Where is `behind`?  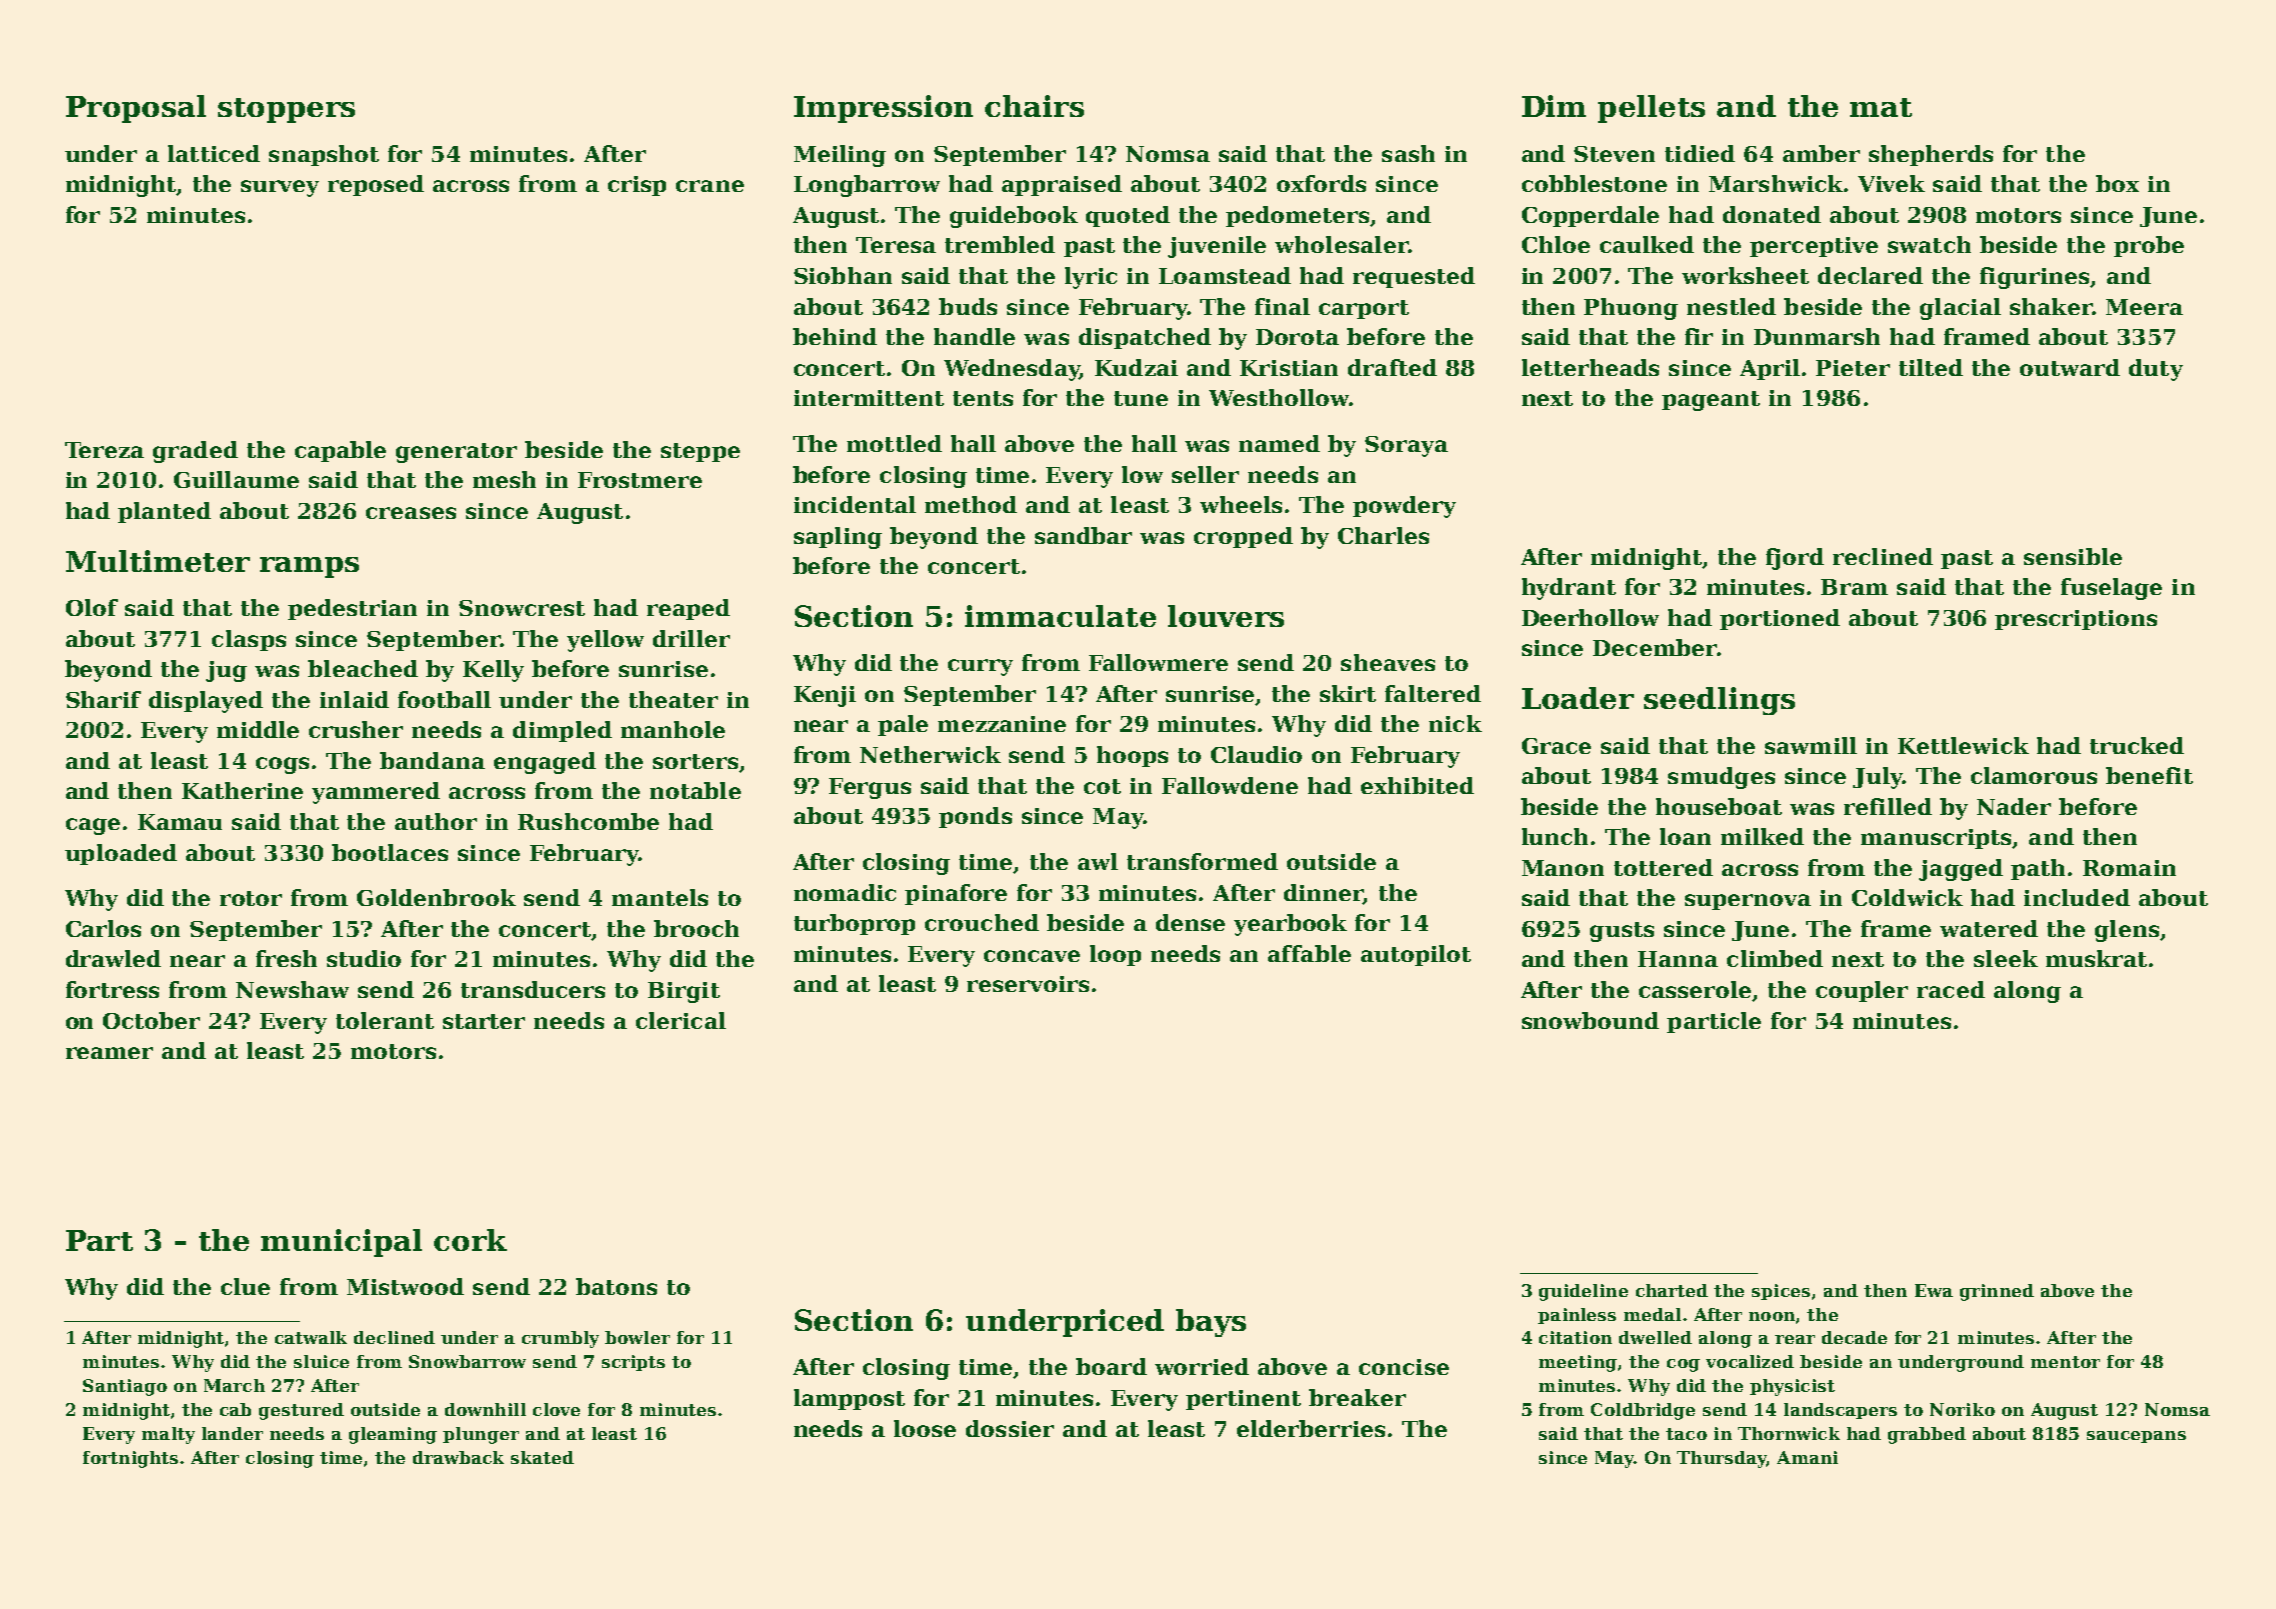
behind is located at coordinates (835, 336).
